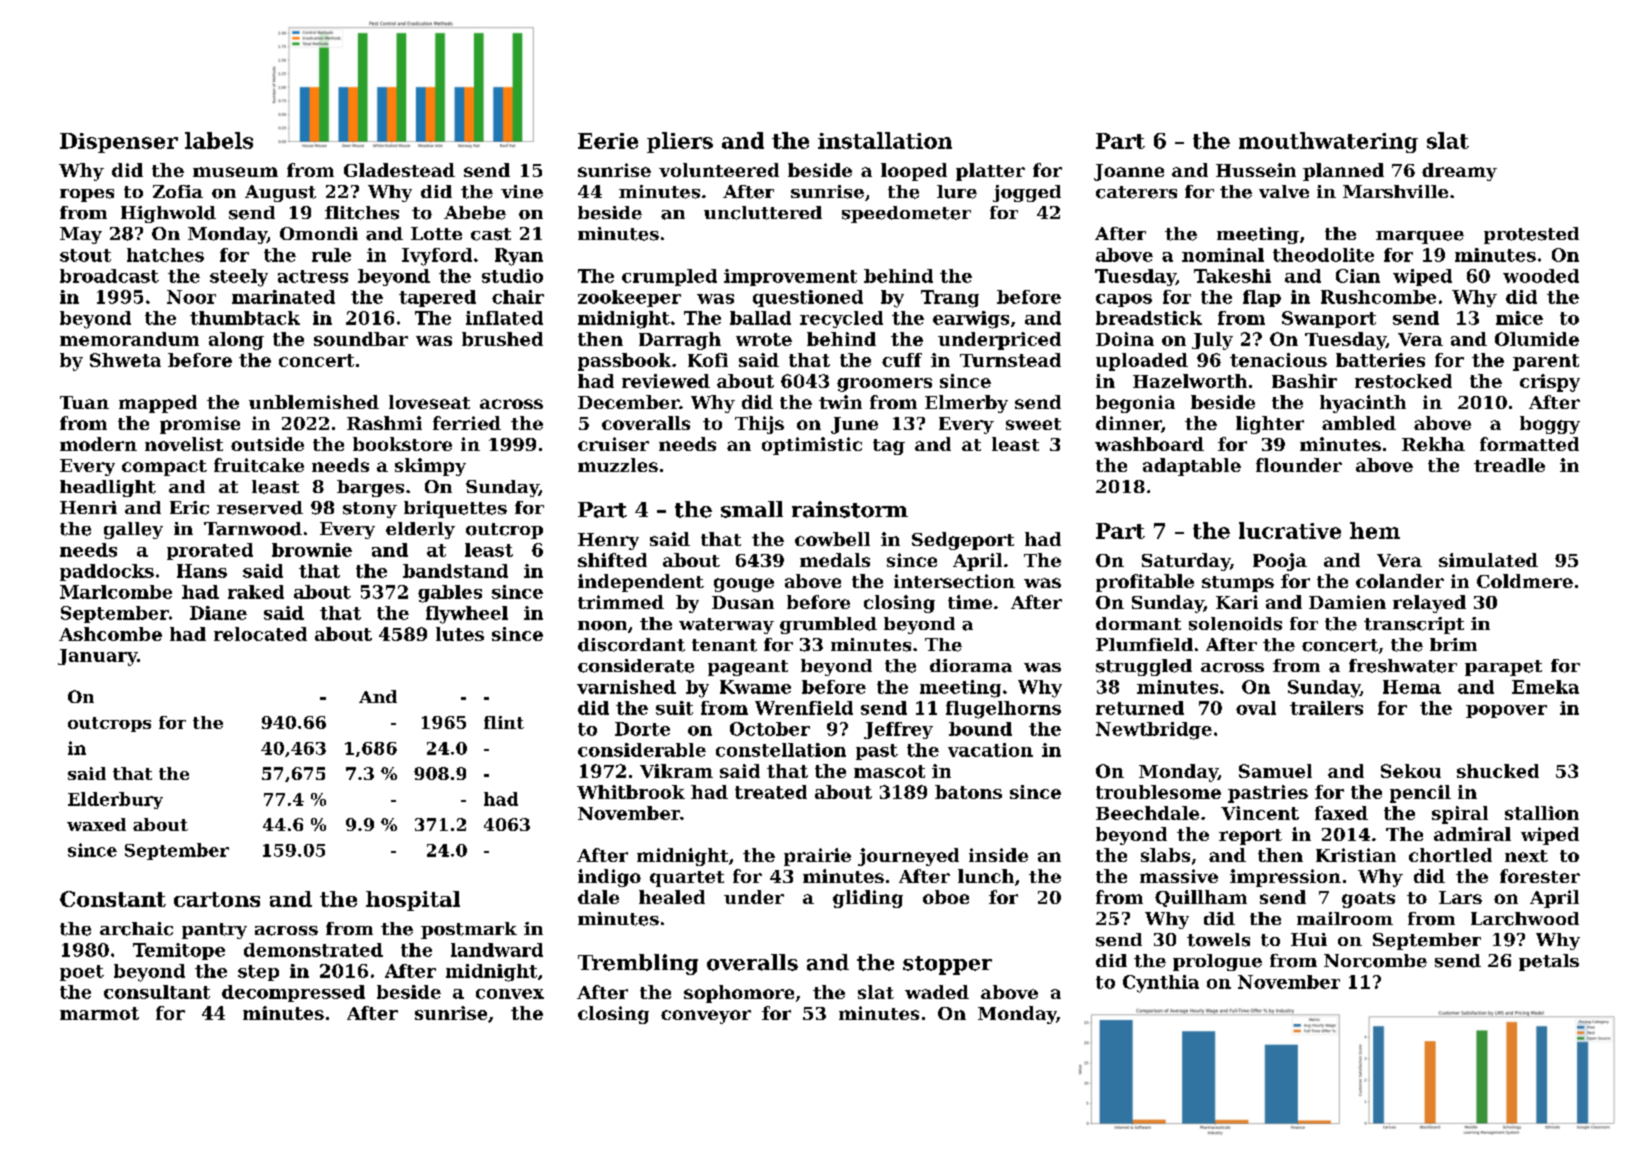 The width and height of the screenshot is (1639, 1159). Describe the element at coordinates (119, 143) in the screenshot. I see `Dispenser` at that location.
